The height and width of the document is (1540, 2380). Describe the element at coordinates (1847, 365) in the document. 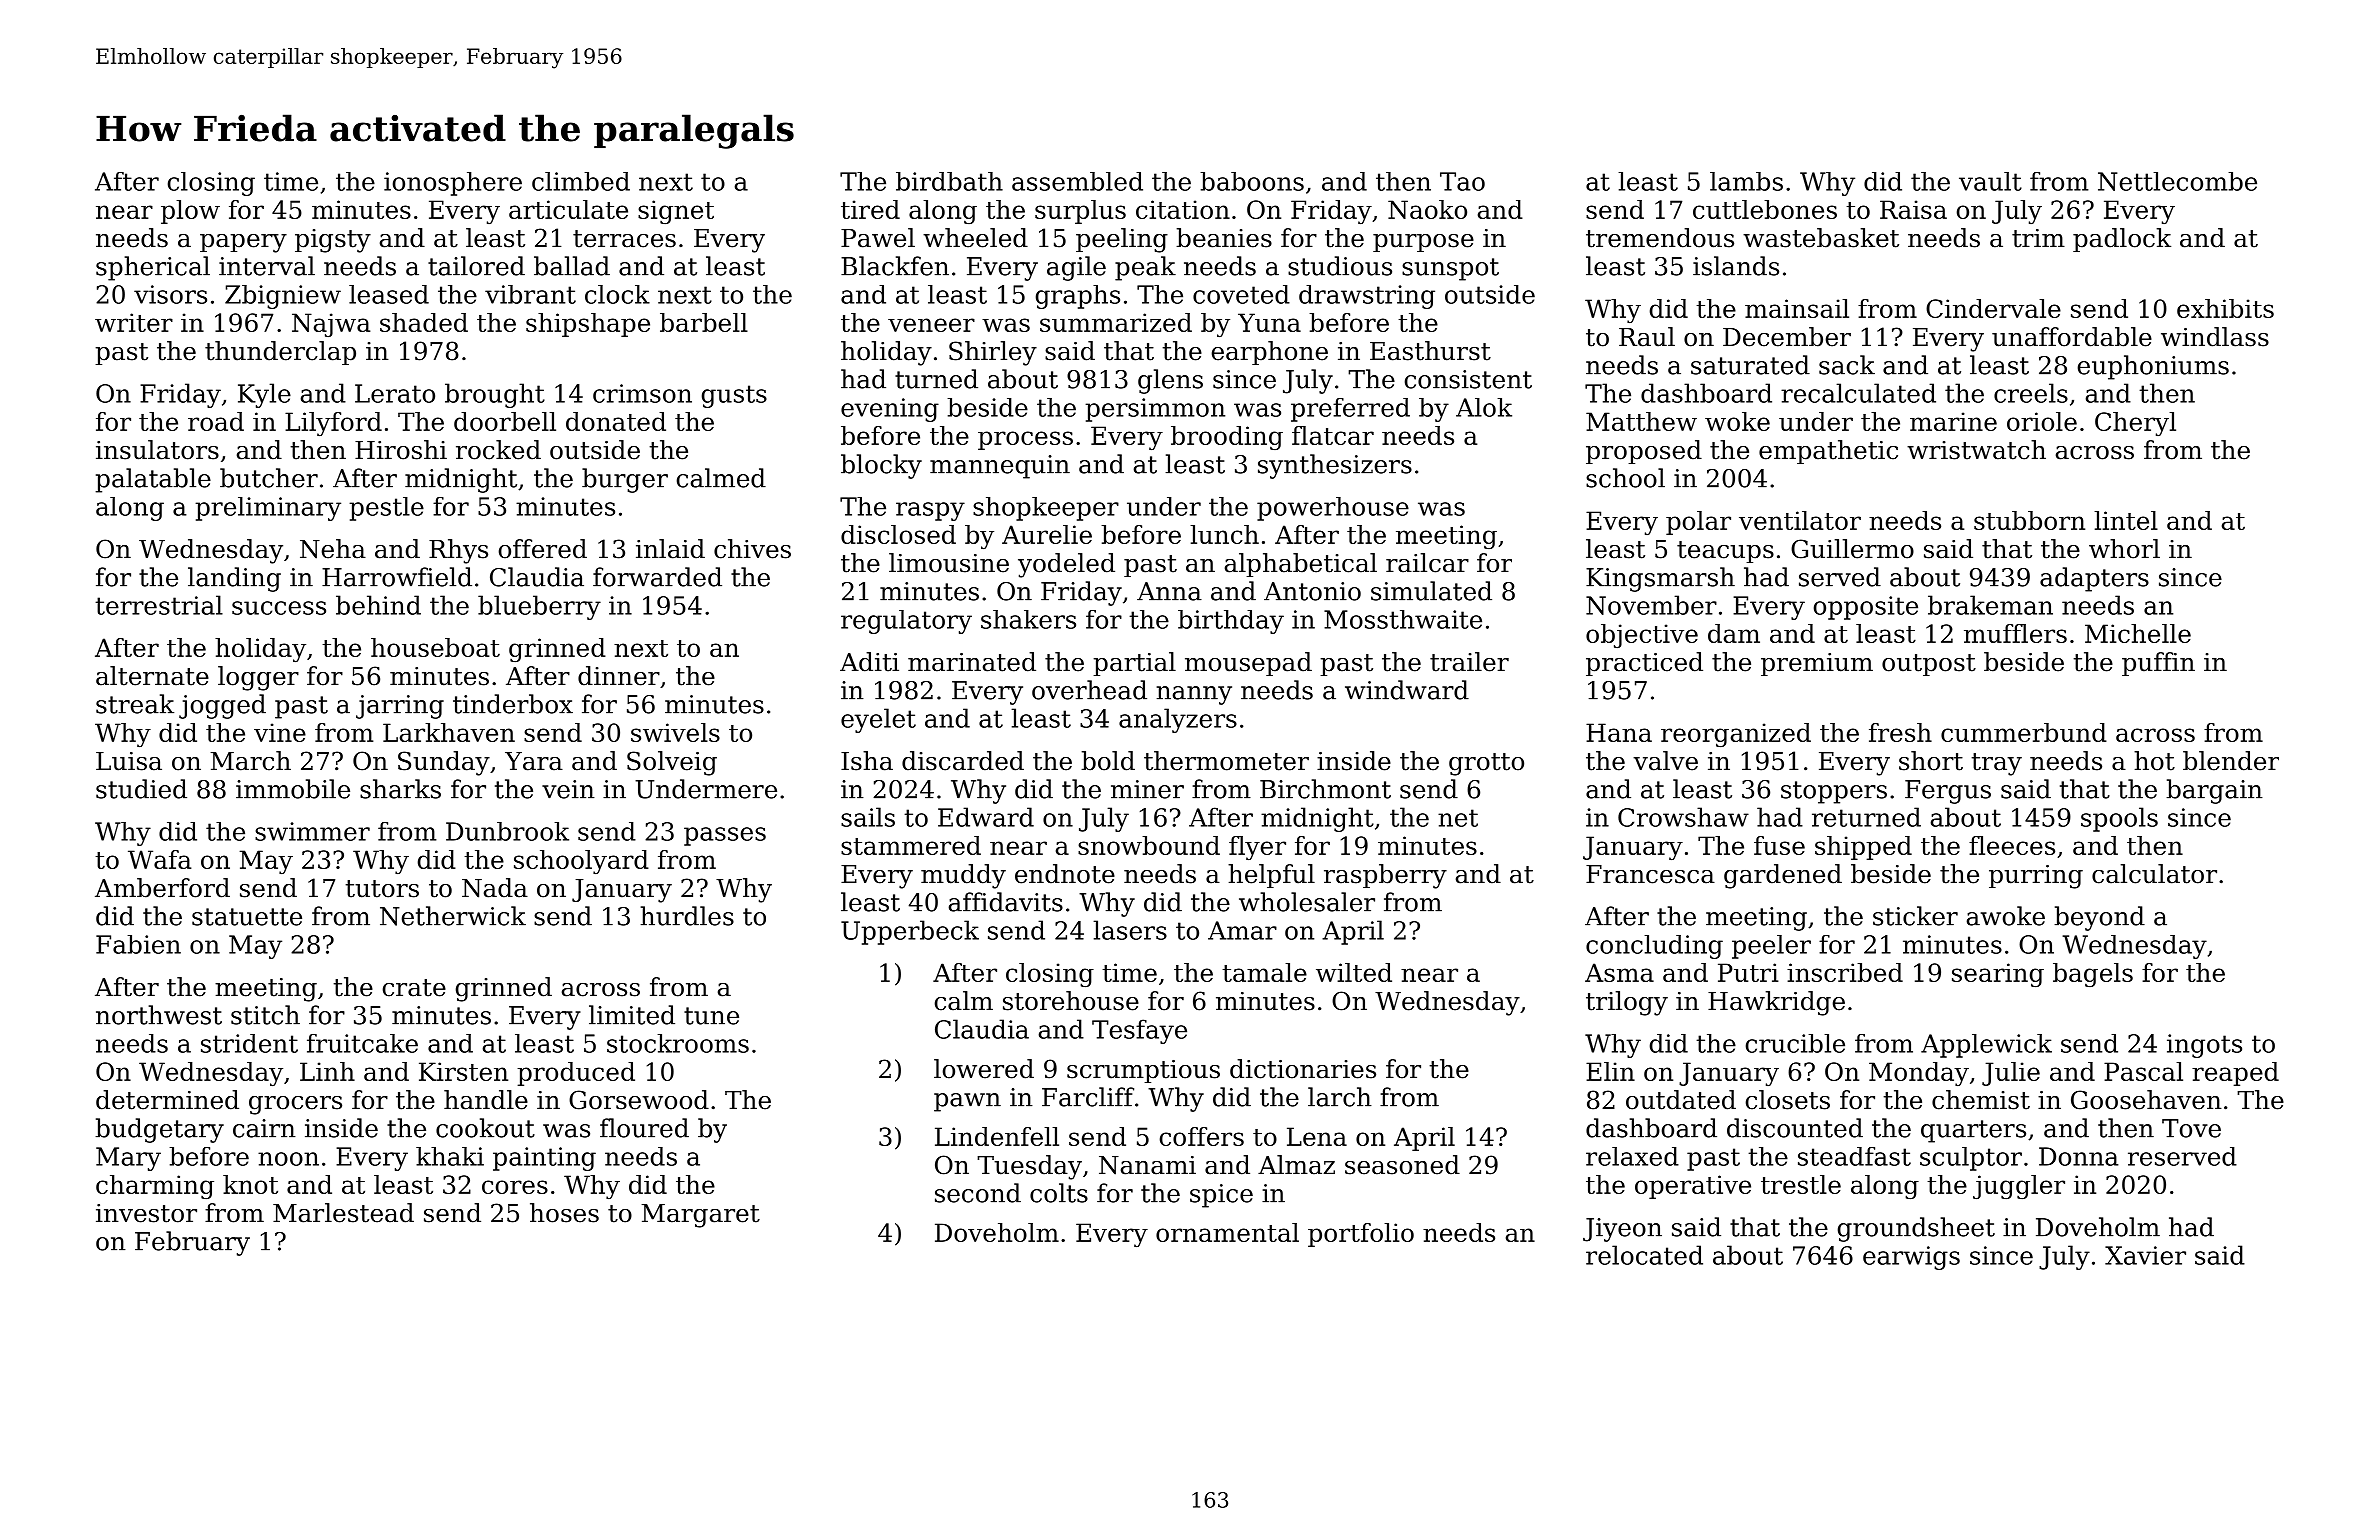

I see `sack` at that location.
